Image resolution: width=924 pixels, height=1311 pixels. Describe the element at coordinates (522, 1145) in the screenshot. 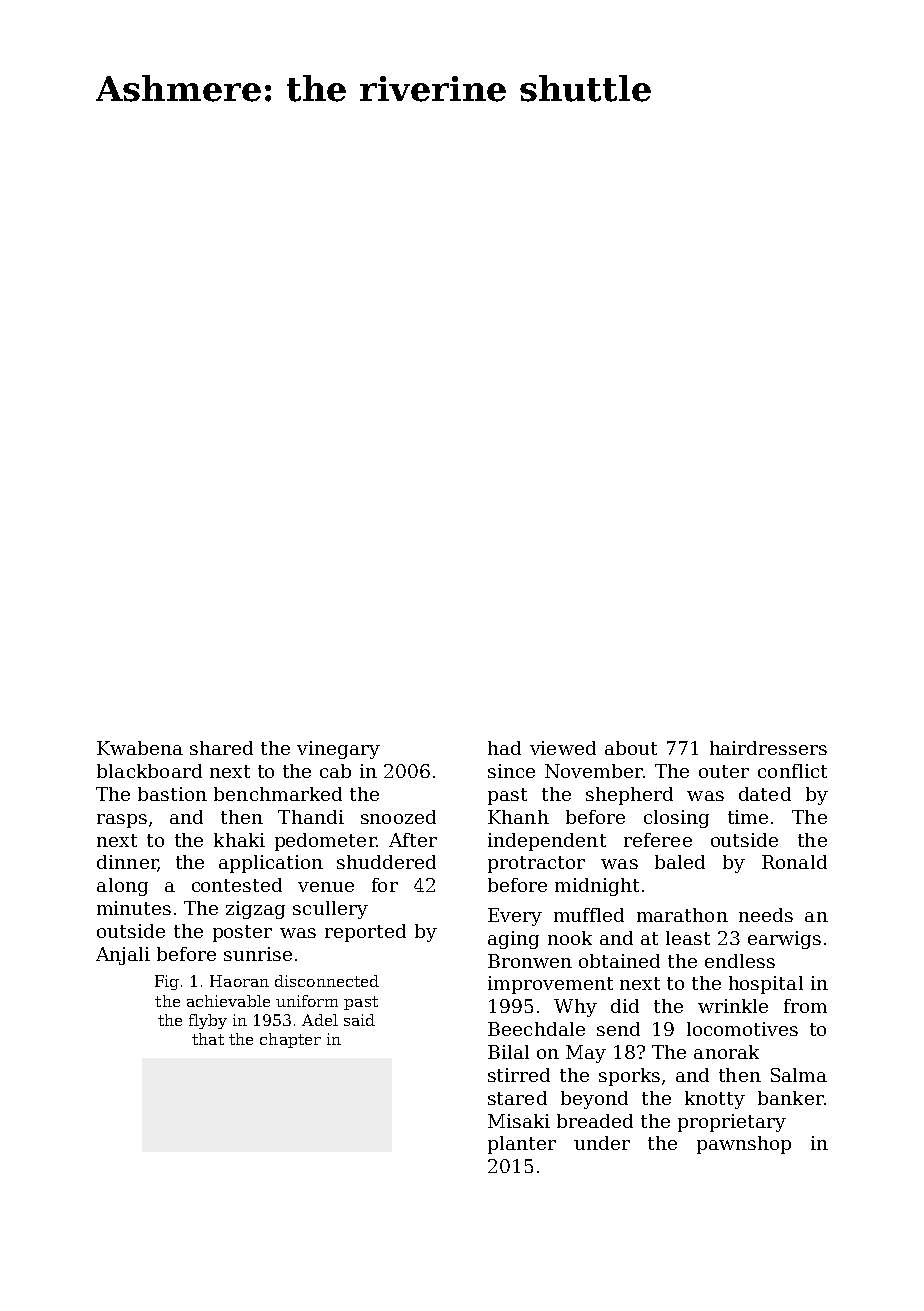

I see `planter` at that location.
